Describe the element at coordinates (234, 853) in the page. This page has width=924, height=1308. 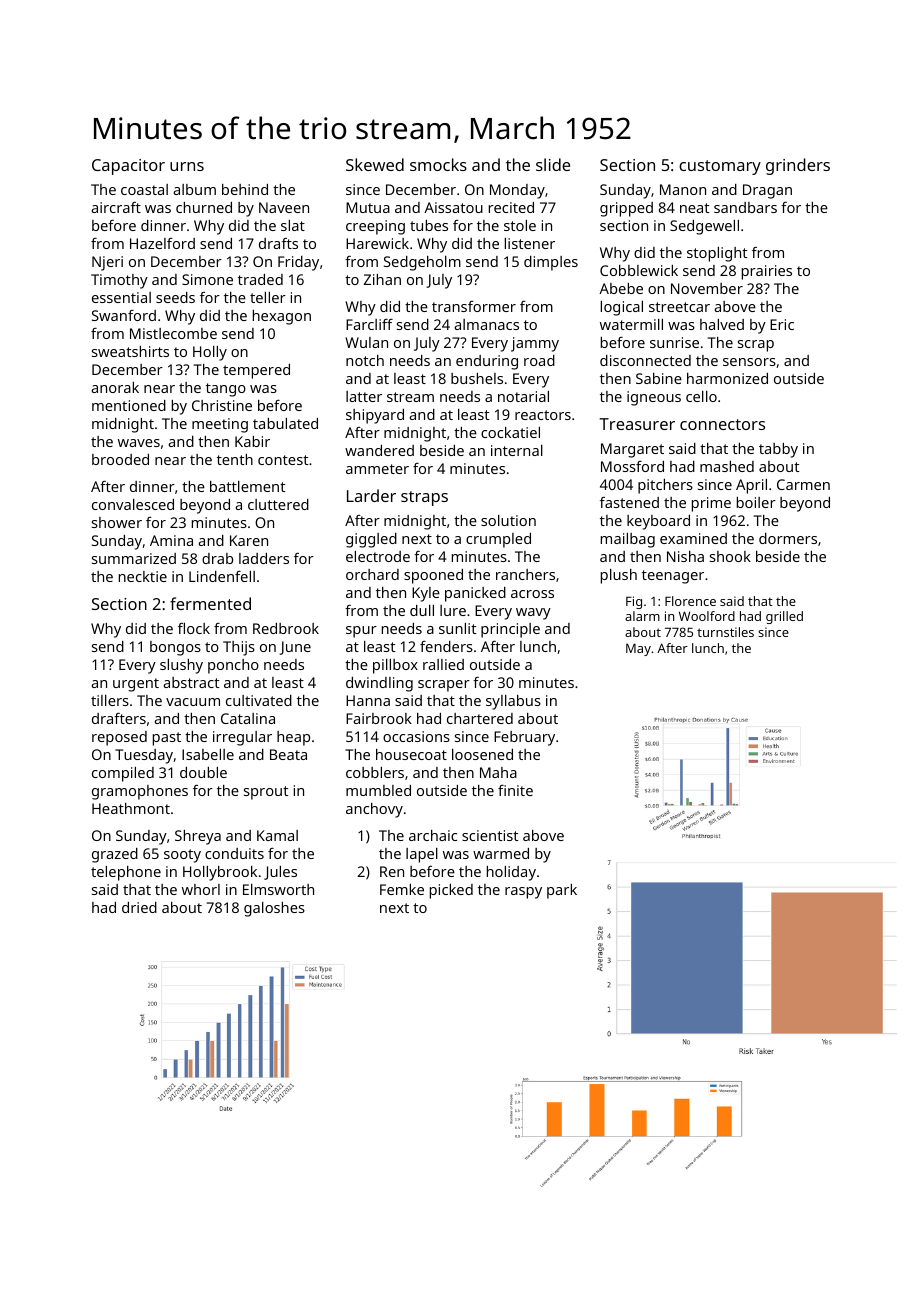
I see `conduits` at that location.
